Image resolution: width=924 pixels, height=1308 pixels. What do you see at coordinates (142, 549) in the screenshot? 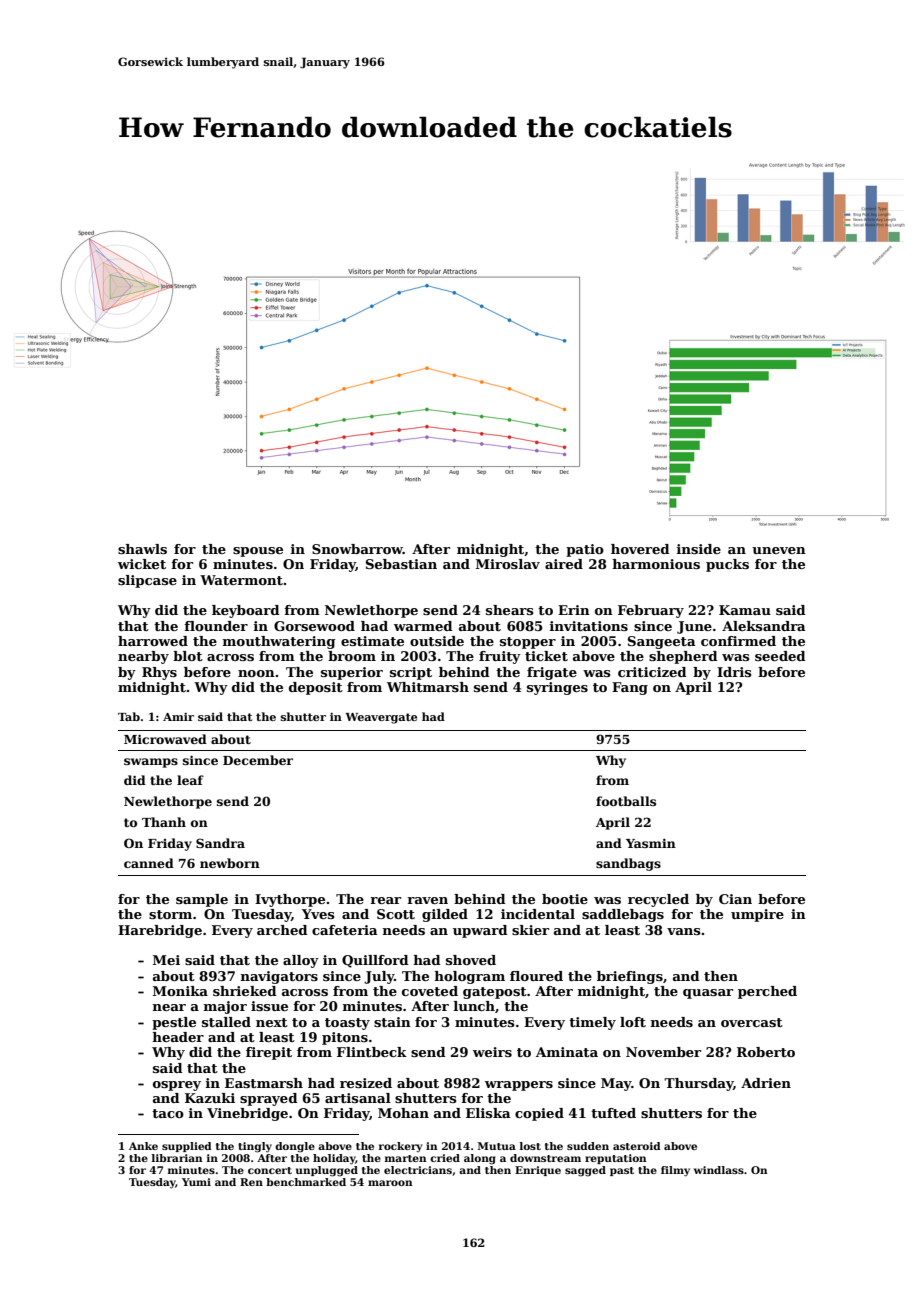
I see `shawls` at bounding box center [142, 549].
